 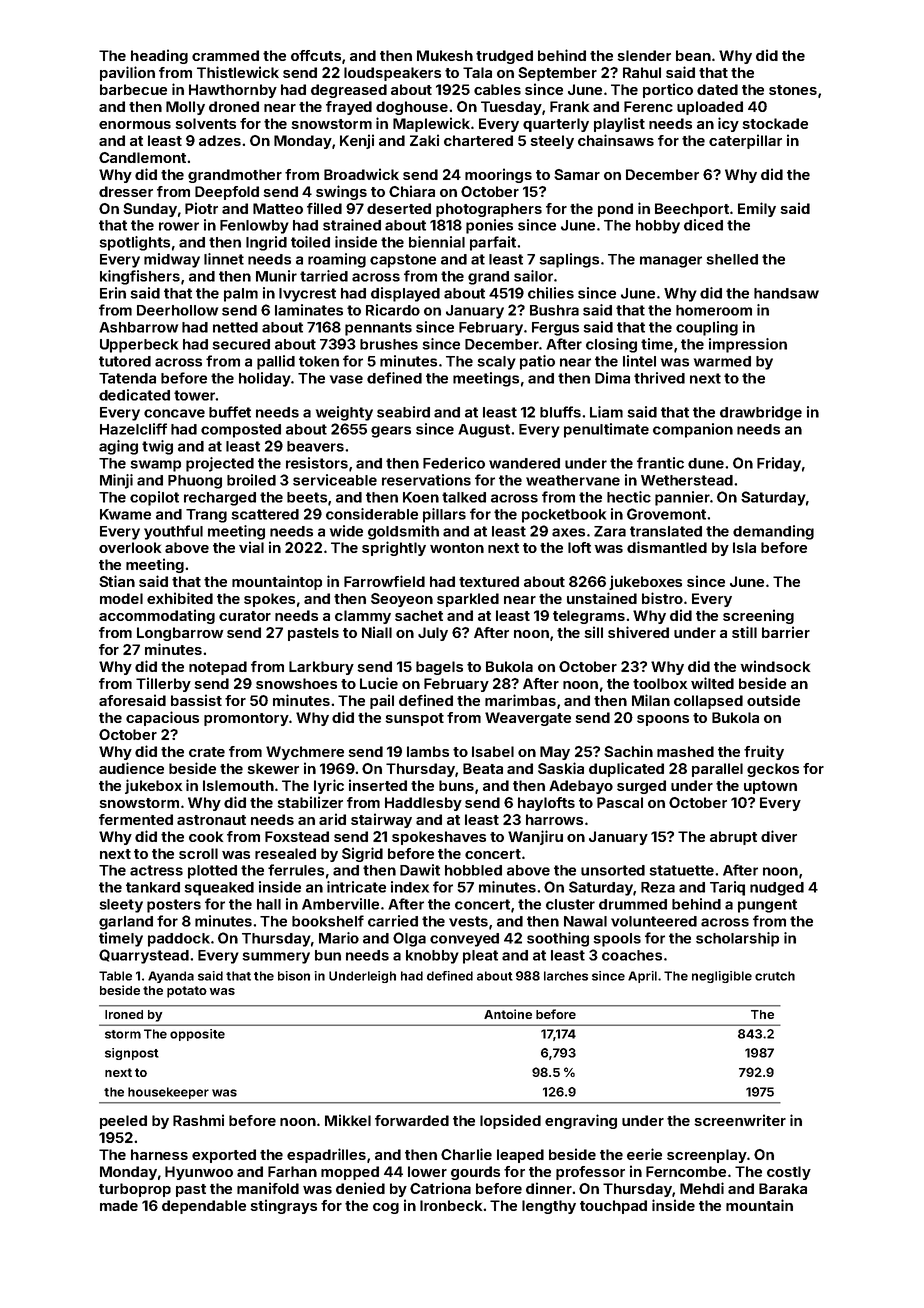 What do you see at coordinates (212, 872) in the screenshot?
I see `plotted` at bounding box center [212, 872].
